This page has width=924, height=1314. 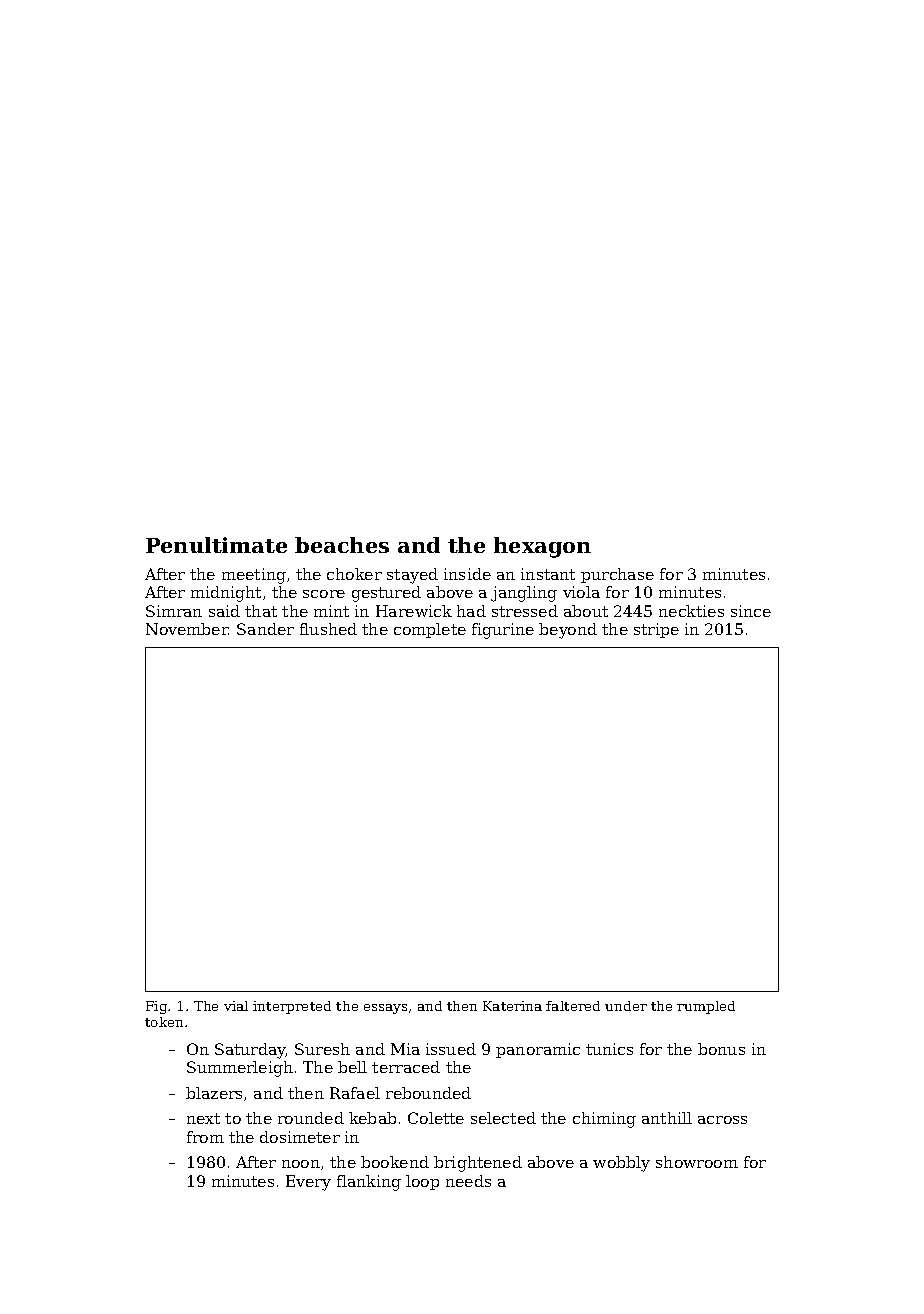 I want to click on Simran, so click(x=174, y=611).
